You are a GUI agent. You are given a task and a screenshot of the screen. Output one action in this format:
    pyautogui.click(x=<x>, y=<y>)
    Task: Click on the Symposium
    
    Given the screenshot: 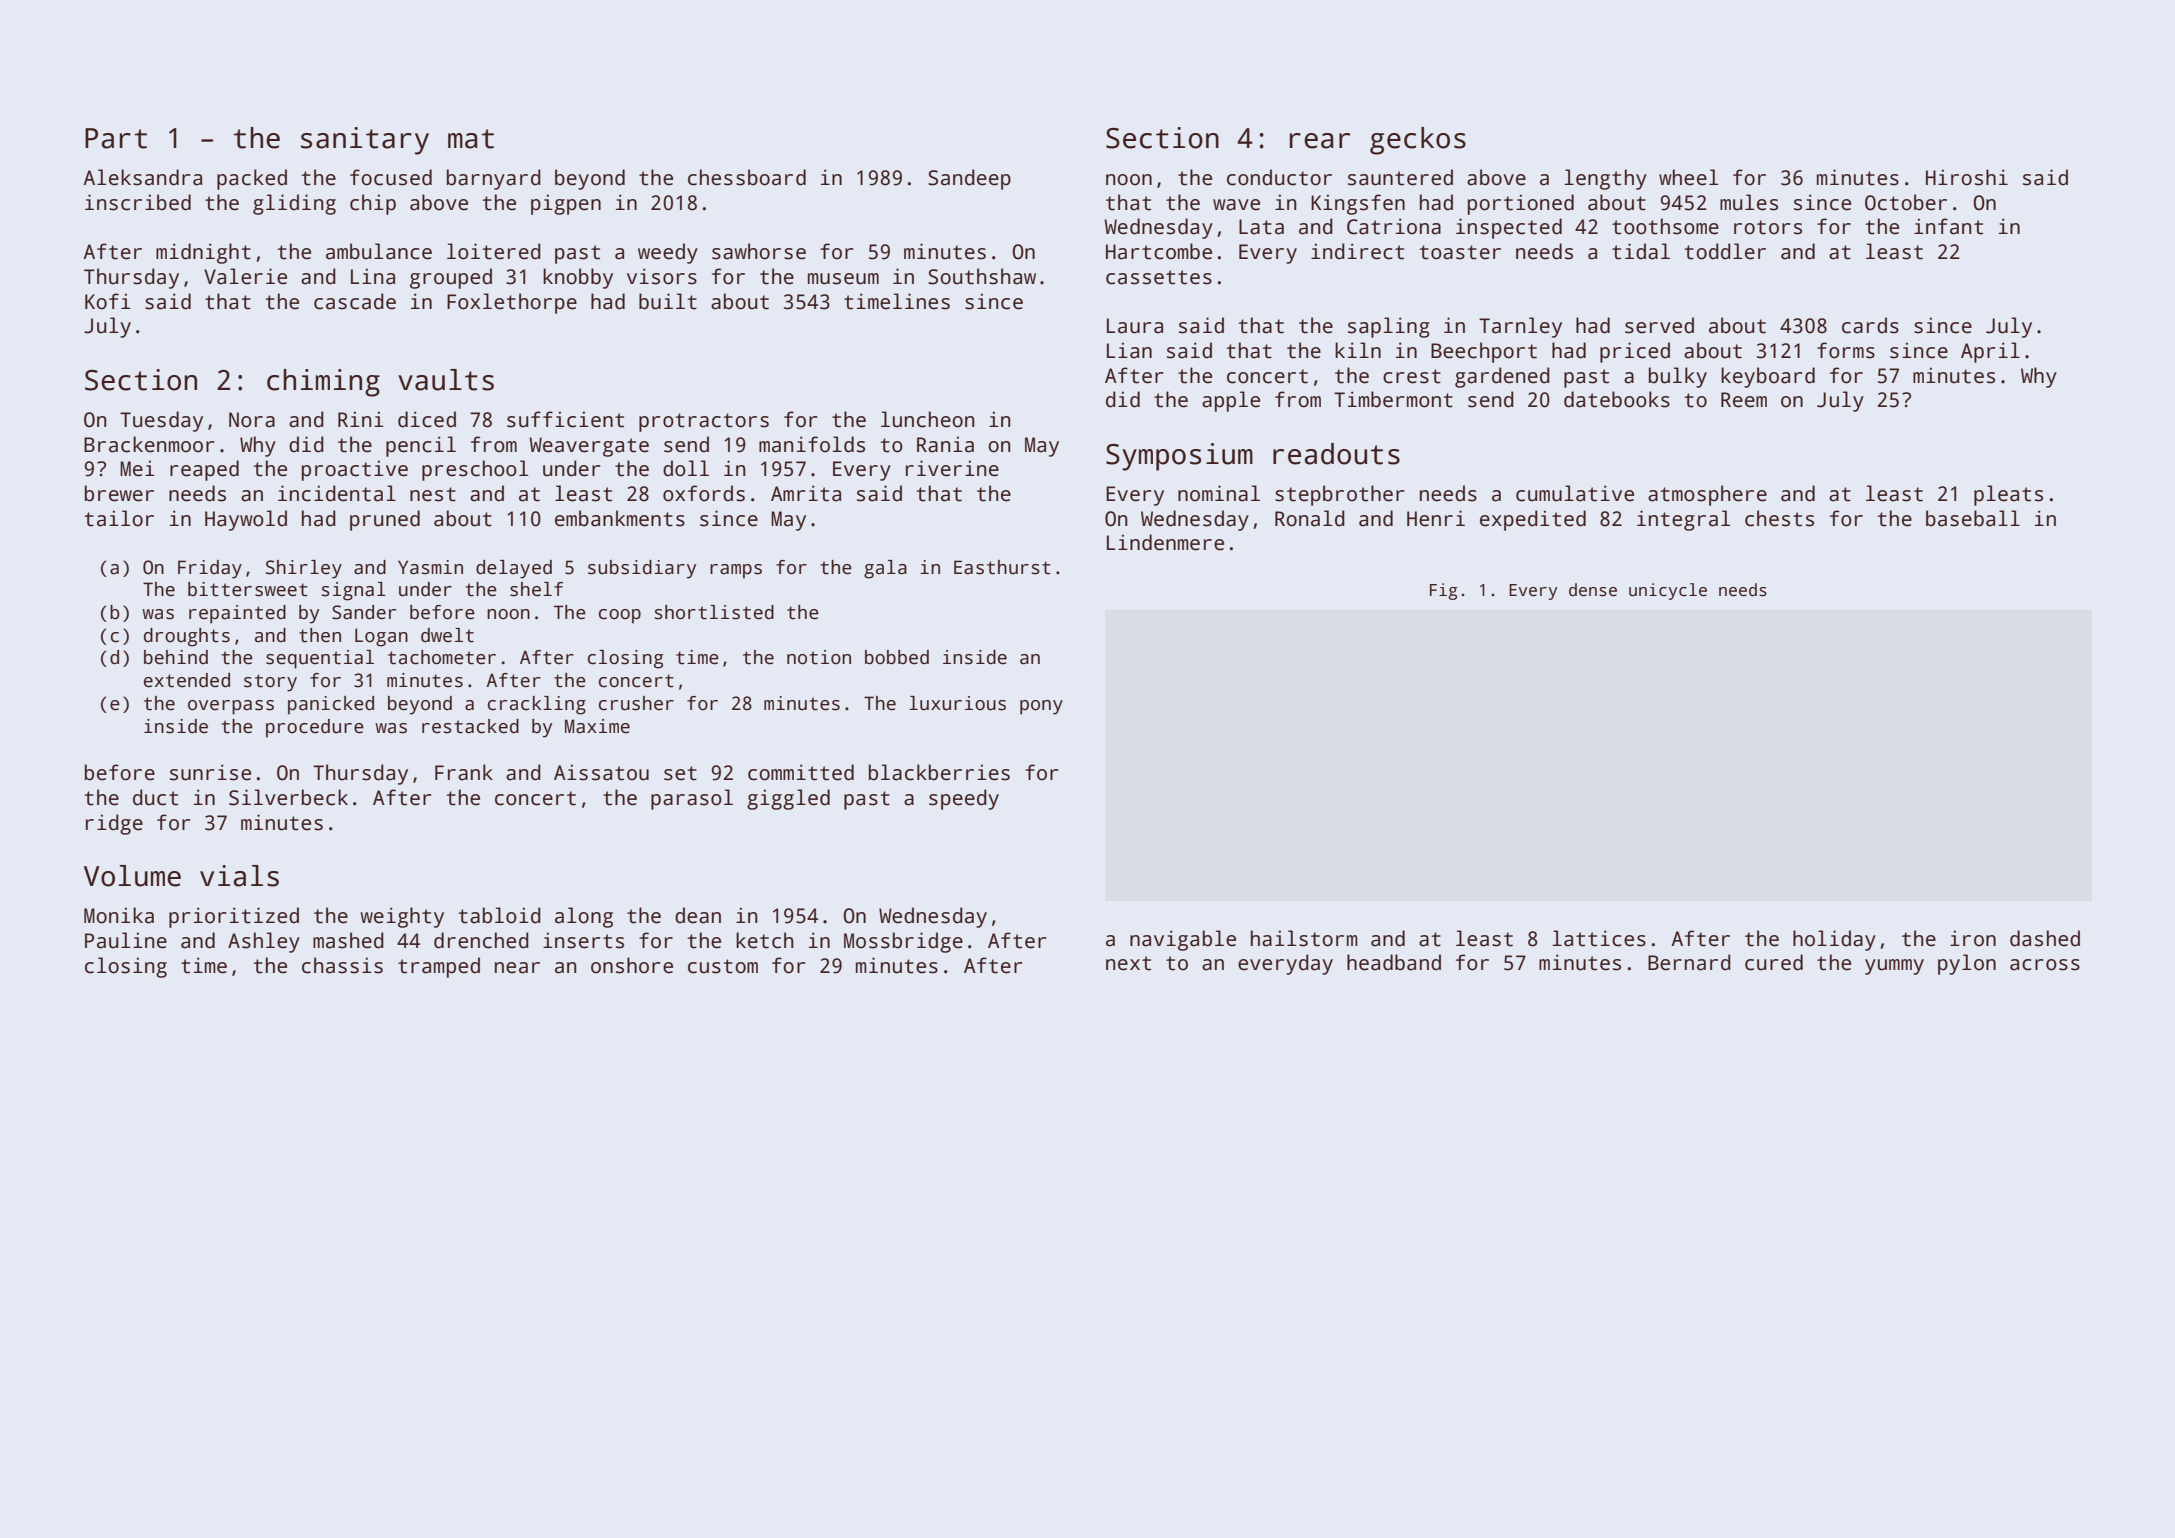 What is the action you would take?
    pyautogui.click(x=1179, y=457)
